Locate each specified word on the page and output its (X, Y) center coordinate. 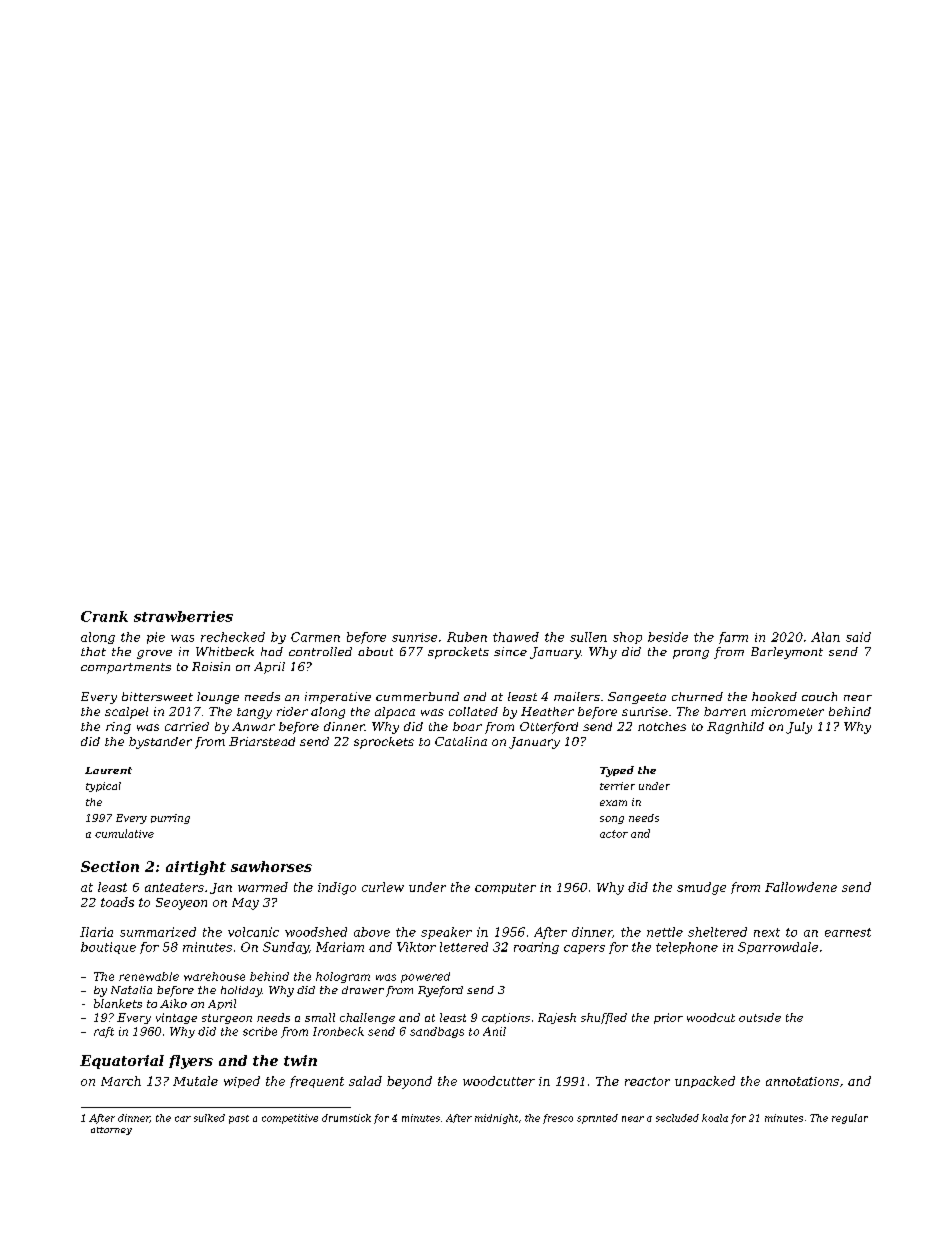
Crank (104, 616)
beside (668, 637)
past (239, 1119)
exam (613, 803)
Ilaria (96, 932)
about (375, 651)
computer (505, 888)
